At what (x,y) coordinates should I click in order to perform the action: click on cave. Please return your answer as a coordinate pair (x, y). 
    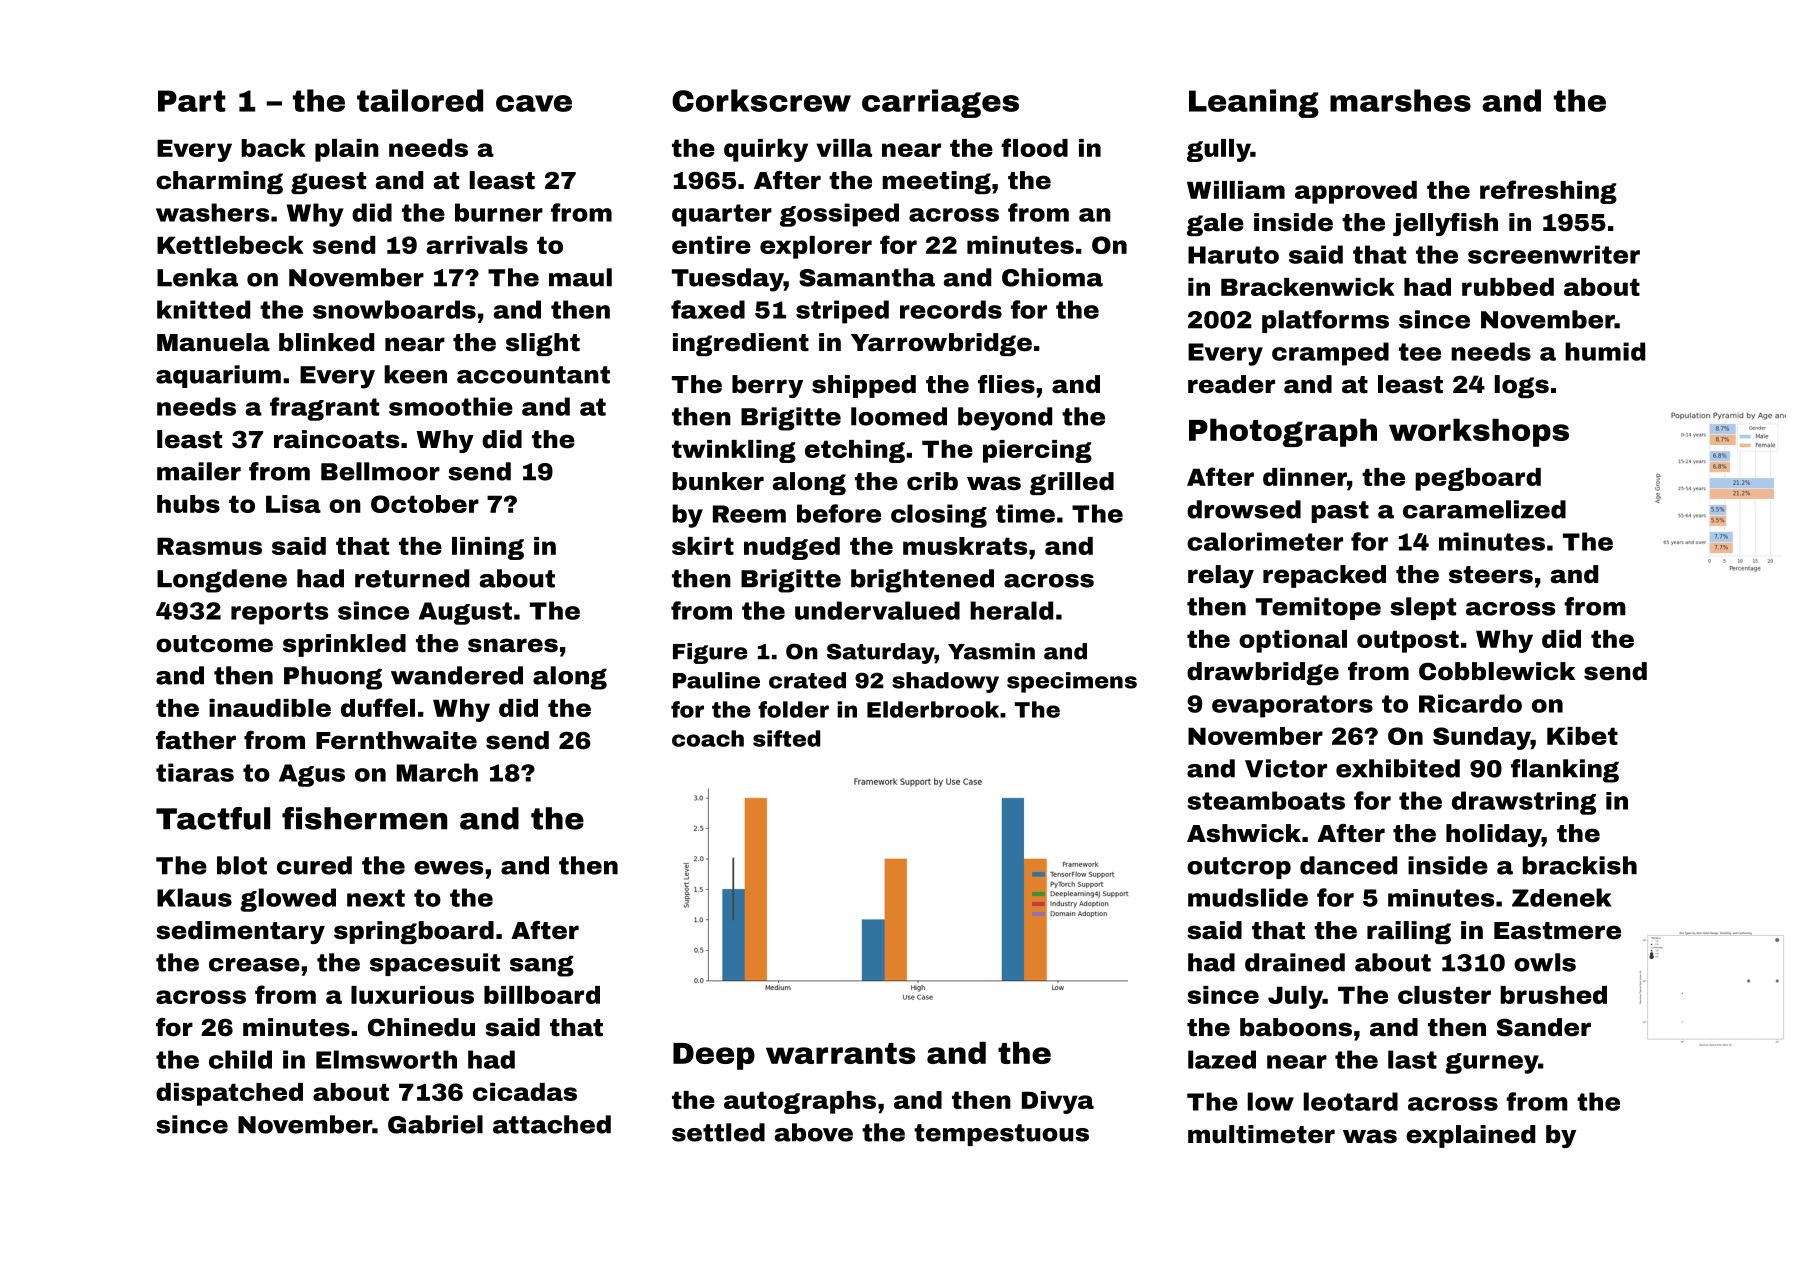
    Looking at the image, I should click on (534, 103).
